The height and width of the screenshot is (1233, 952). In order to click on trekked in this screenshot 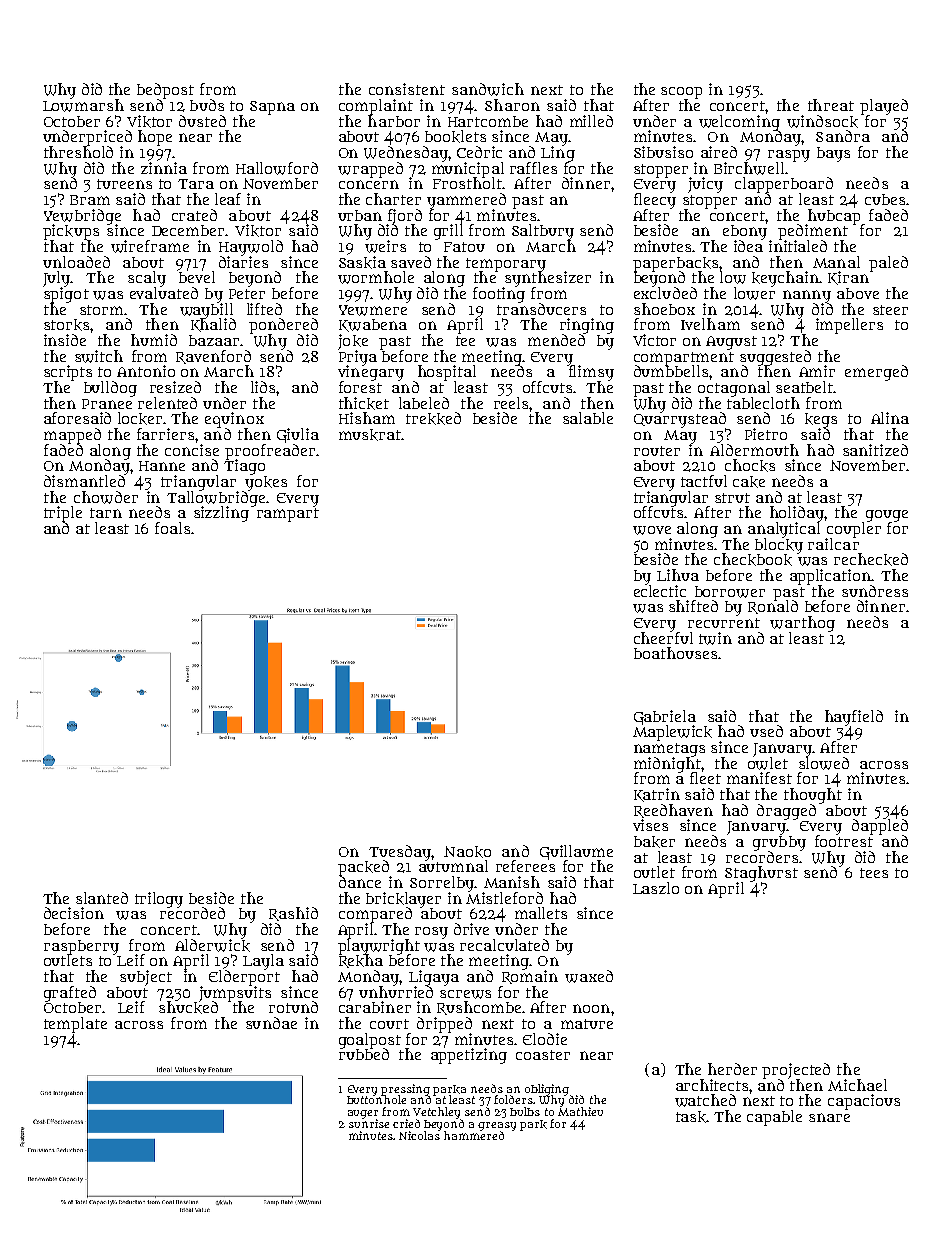, I will do `click(433, 418)`.
